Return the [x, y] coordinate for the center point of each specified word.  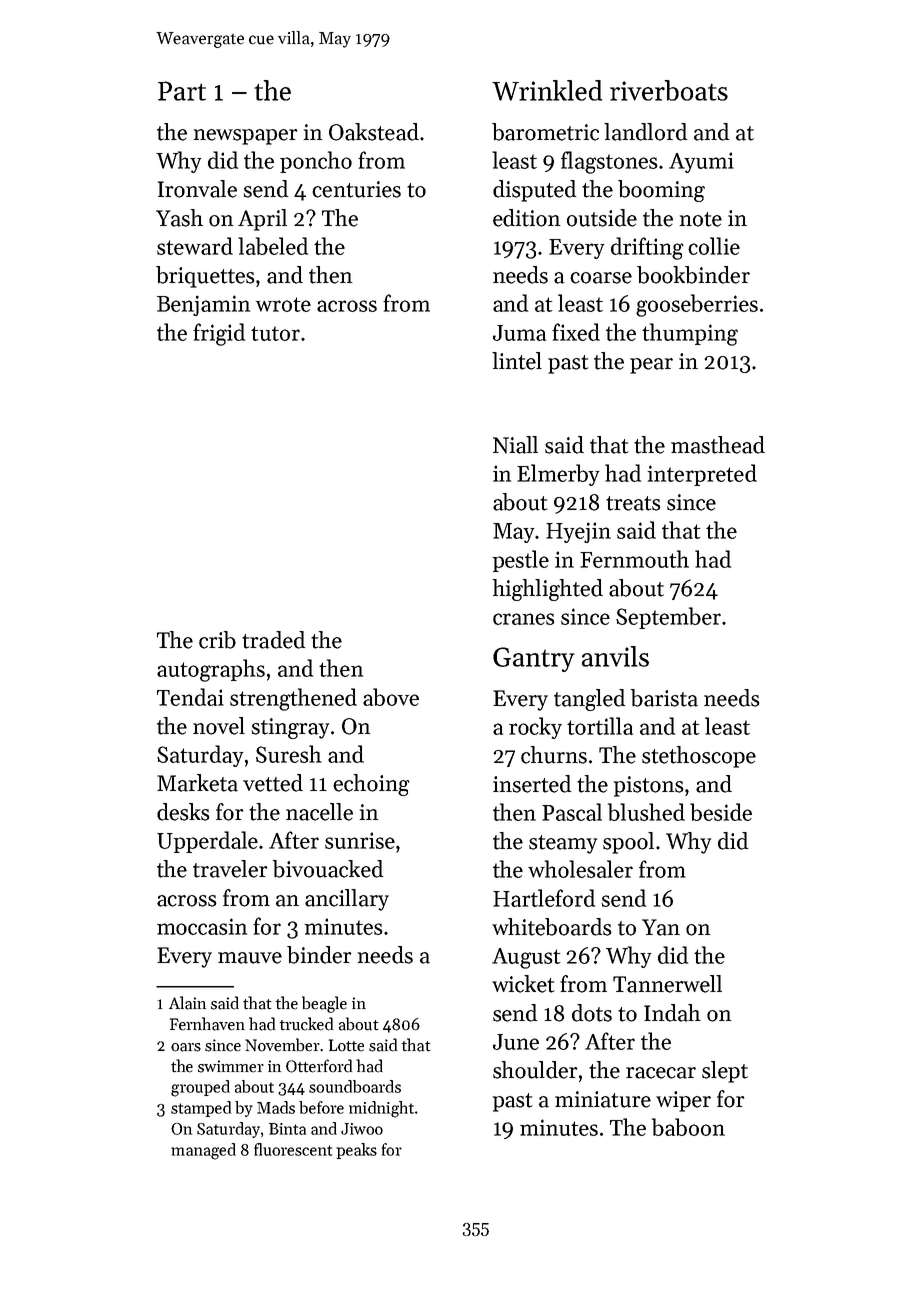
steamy [563, 844]
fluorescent [293, 1149]
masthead [718, 445]
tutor [275, 333]
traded [273, 640]
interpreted [702, 475]
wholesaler [580, 869]
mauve [250, 958]
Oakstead [374, 132]
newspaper [246, 137]
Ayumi [701, 162]
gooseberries [697, 305]
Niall [515, 445]
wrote [283, 304]
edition [527, 218]
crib [217, 640]
